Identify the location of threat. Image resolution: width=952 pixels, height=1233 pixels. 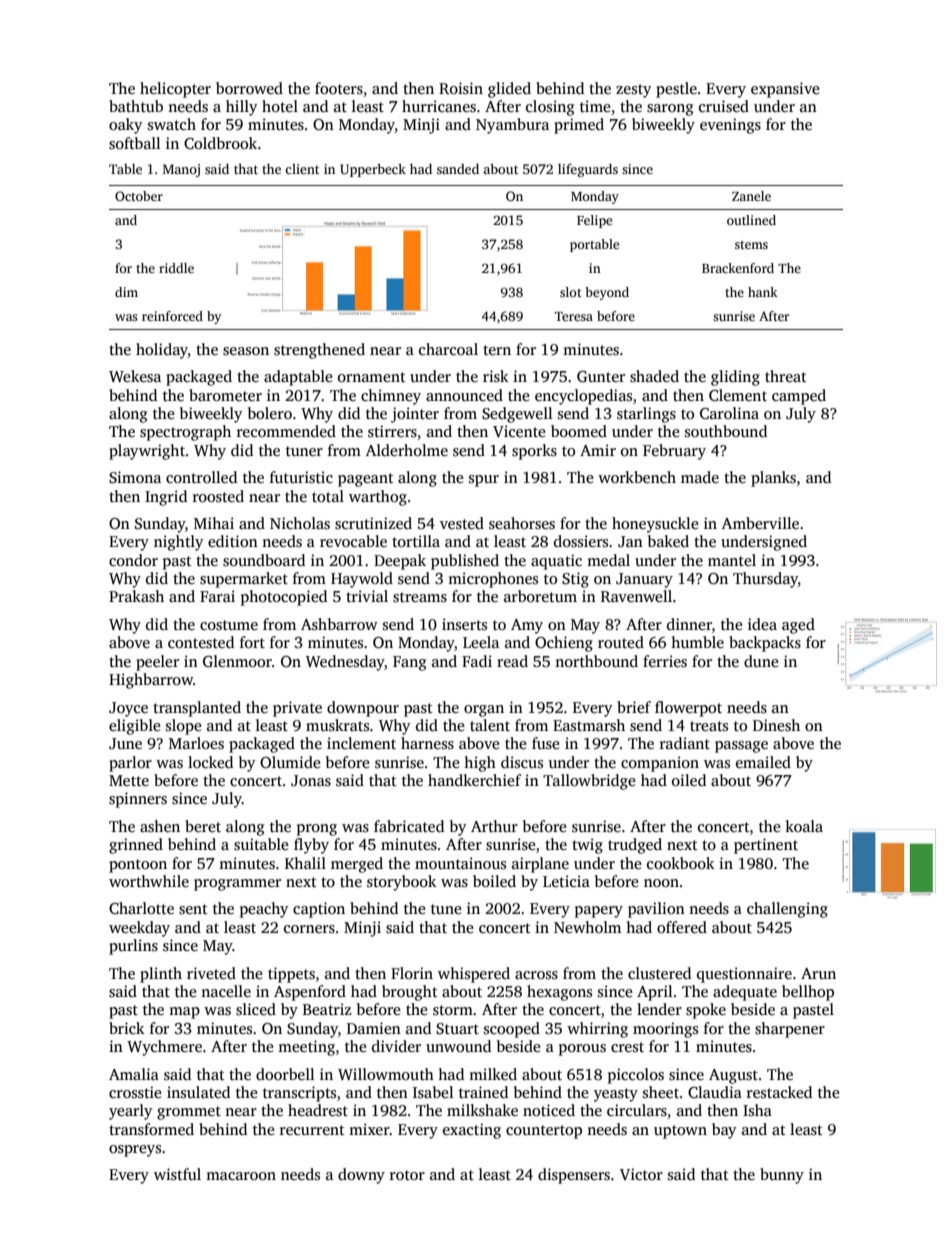
(786, 376).
